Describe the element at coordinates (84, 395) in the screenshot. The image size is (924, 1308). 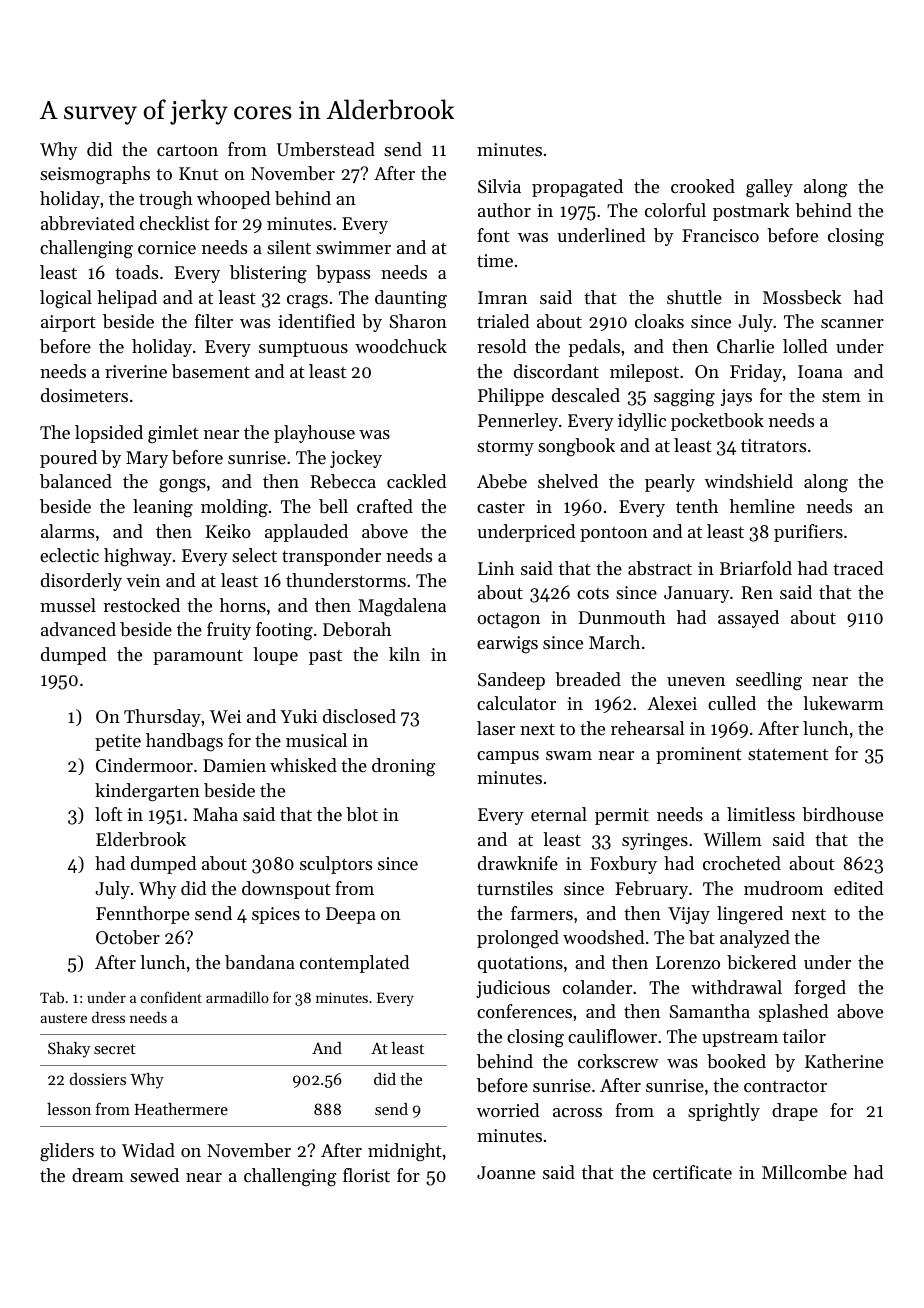
I see `dosimeters` at that location.
